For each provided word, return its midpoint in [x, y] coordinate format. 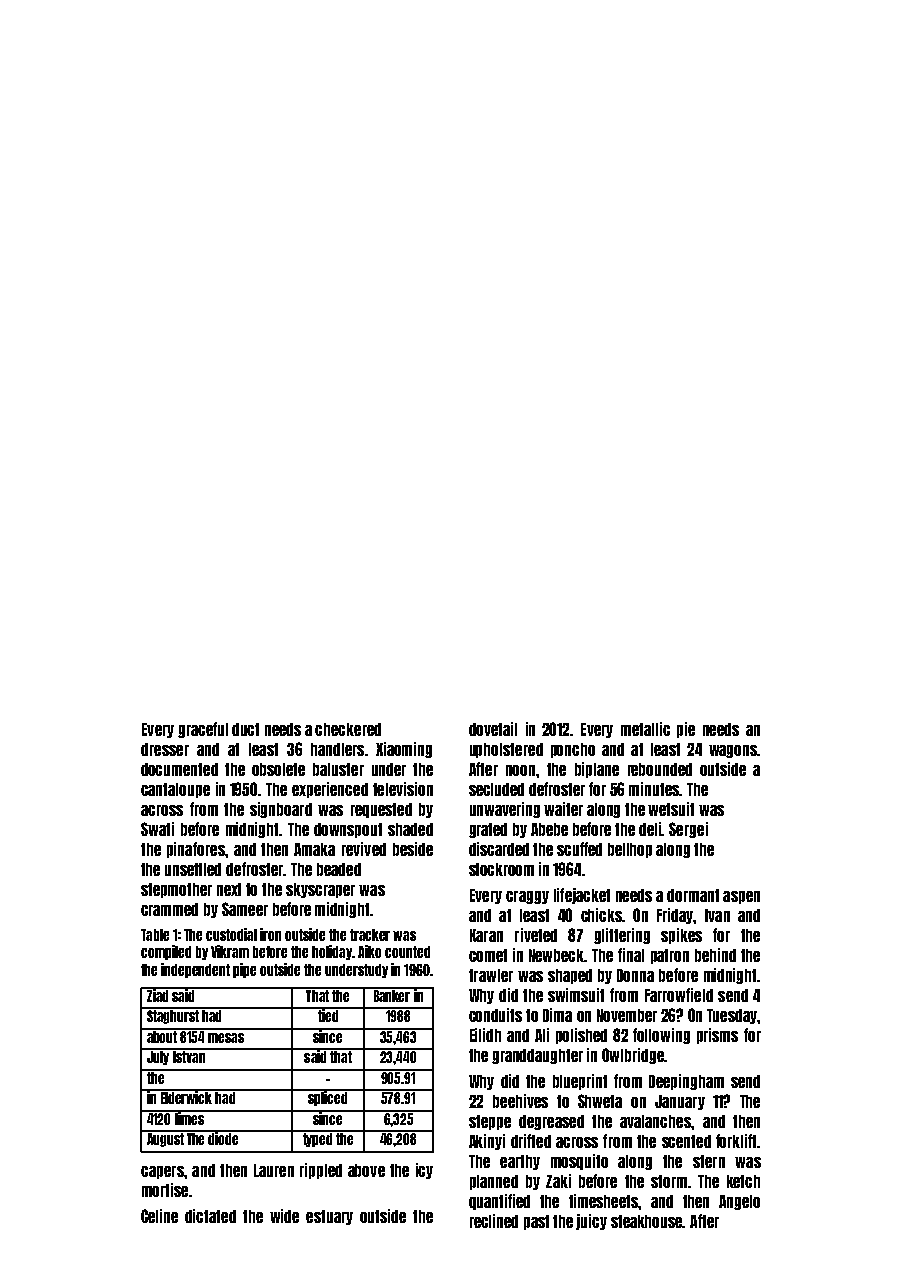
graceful [203, 730]
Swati [157, 829]
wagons [733, 751]
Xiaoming [404, 750]
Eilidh [485, 1035]
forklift [736, 1141]
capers [162, 1172]
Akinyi [487, 1142]
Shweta [600, 1101]
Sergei [688, 830]
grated [488, 830]
